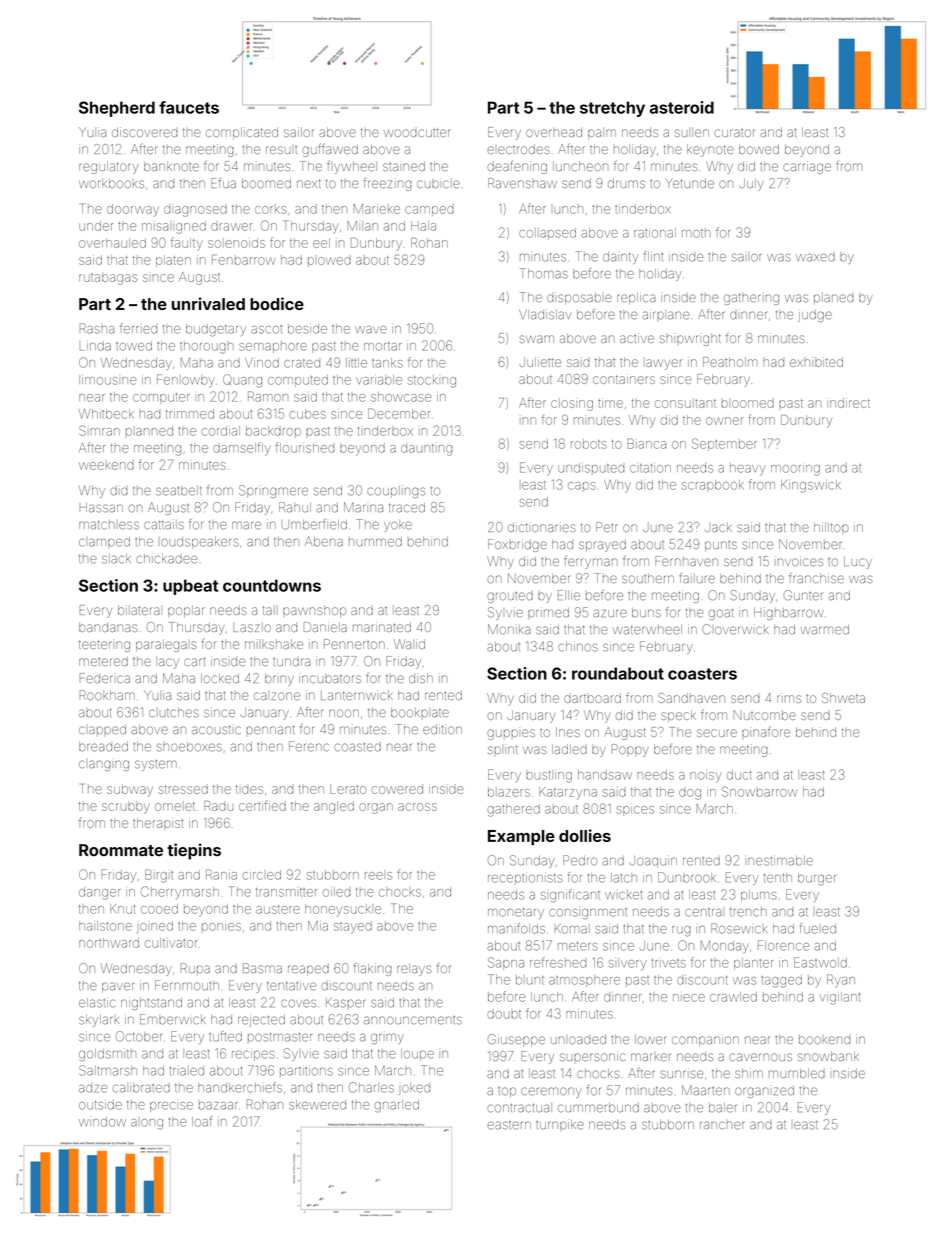  What do you see at coordinates (569, 749) in the screenshot?
I see `ladled` at bounding box center [569, 749].
